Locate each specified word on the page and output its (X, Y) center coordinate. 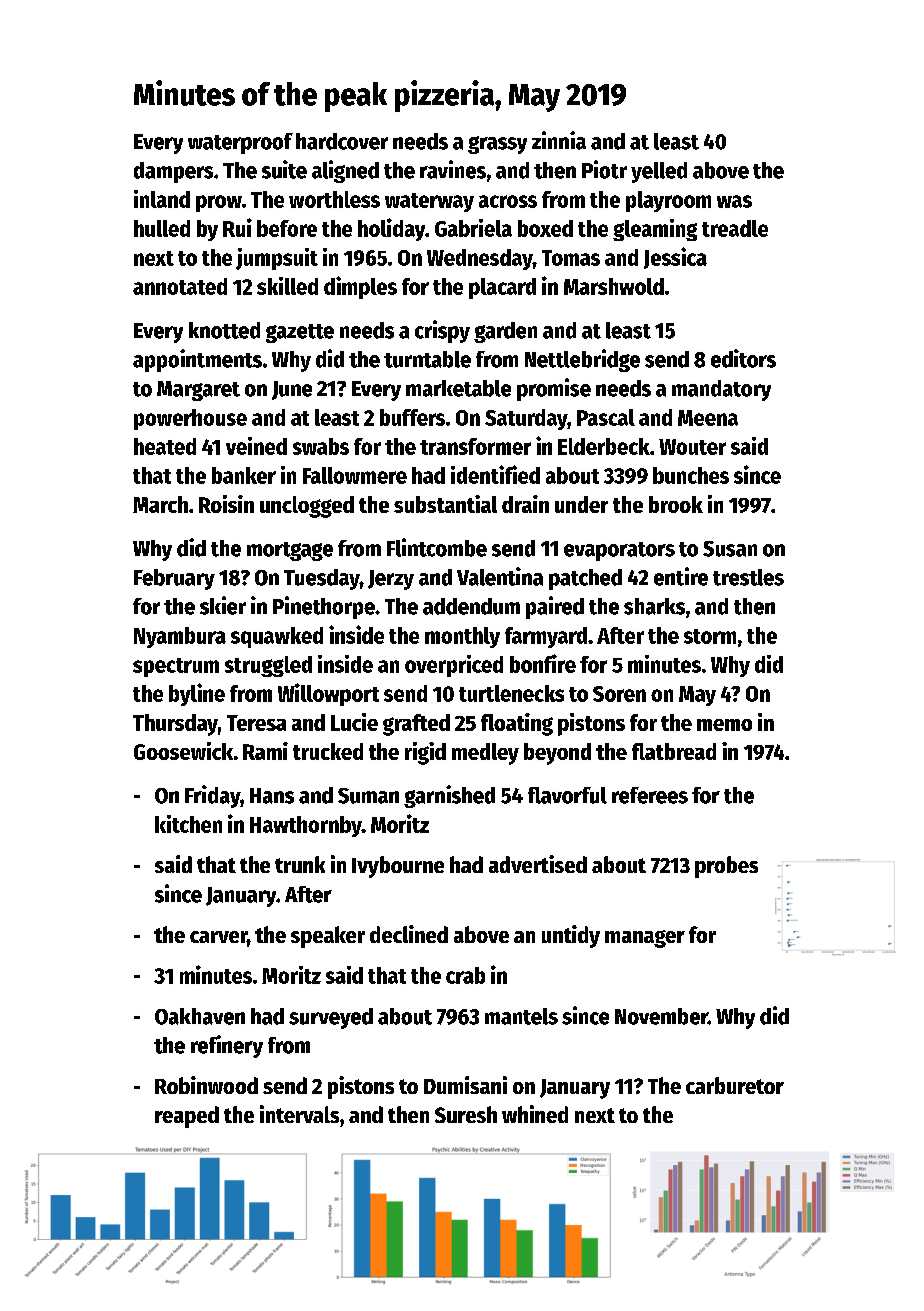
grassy (497, 145)
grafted (416, 725)
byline (197, 694)
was (734, 201)
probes (726, 867)
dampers (173, 172)
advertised (538, 864)
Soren (619, 694)
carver (218, 937)
